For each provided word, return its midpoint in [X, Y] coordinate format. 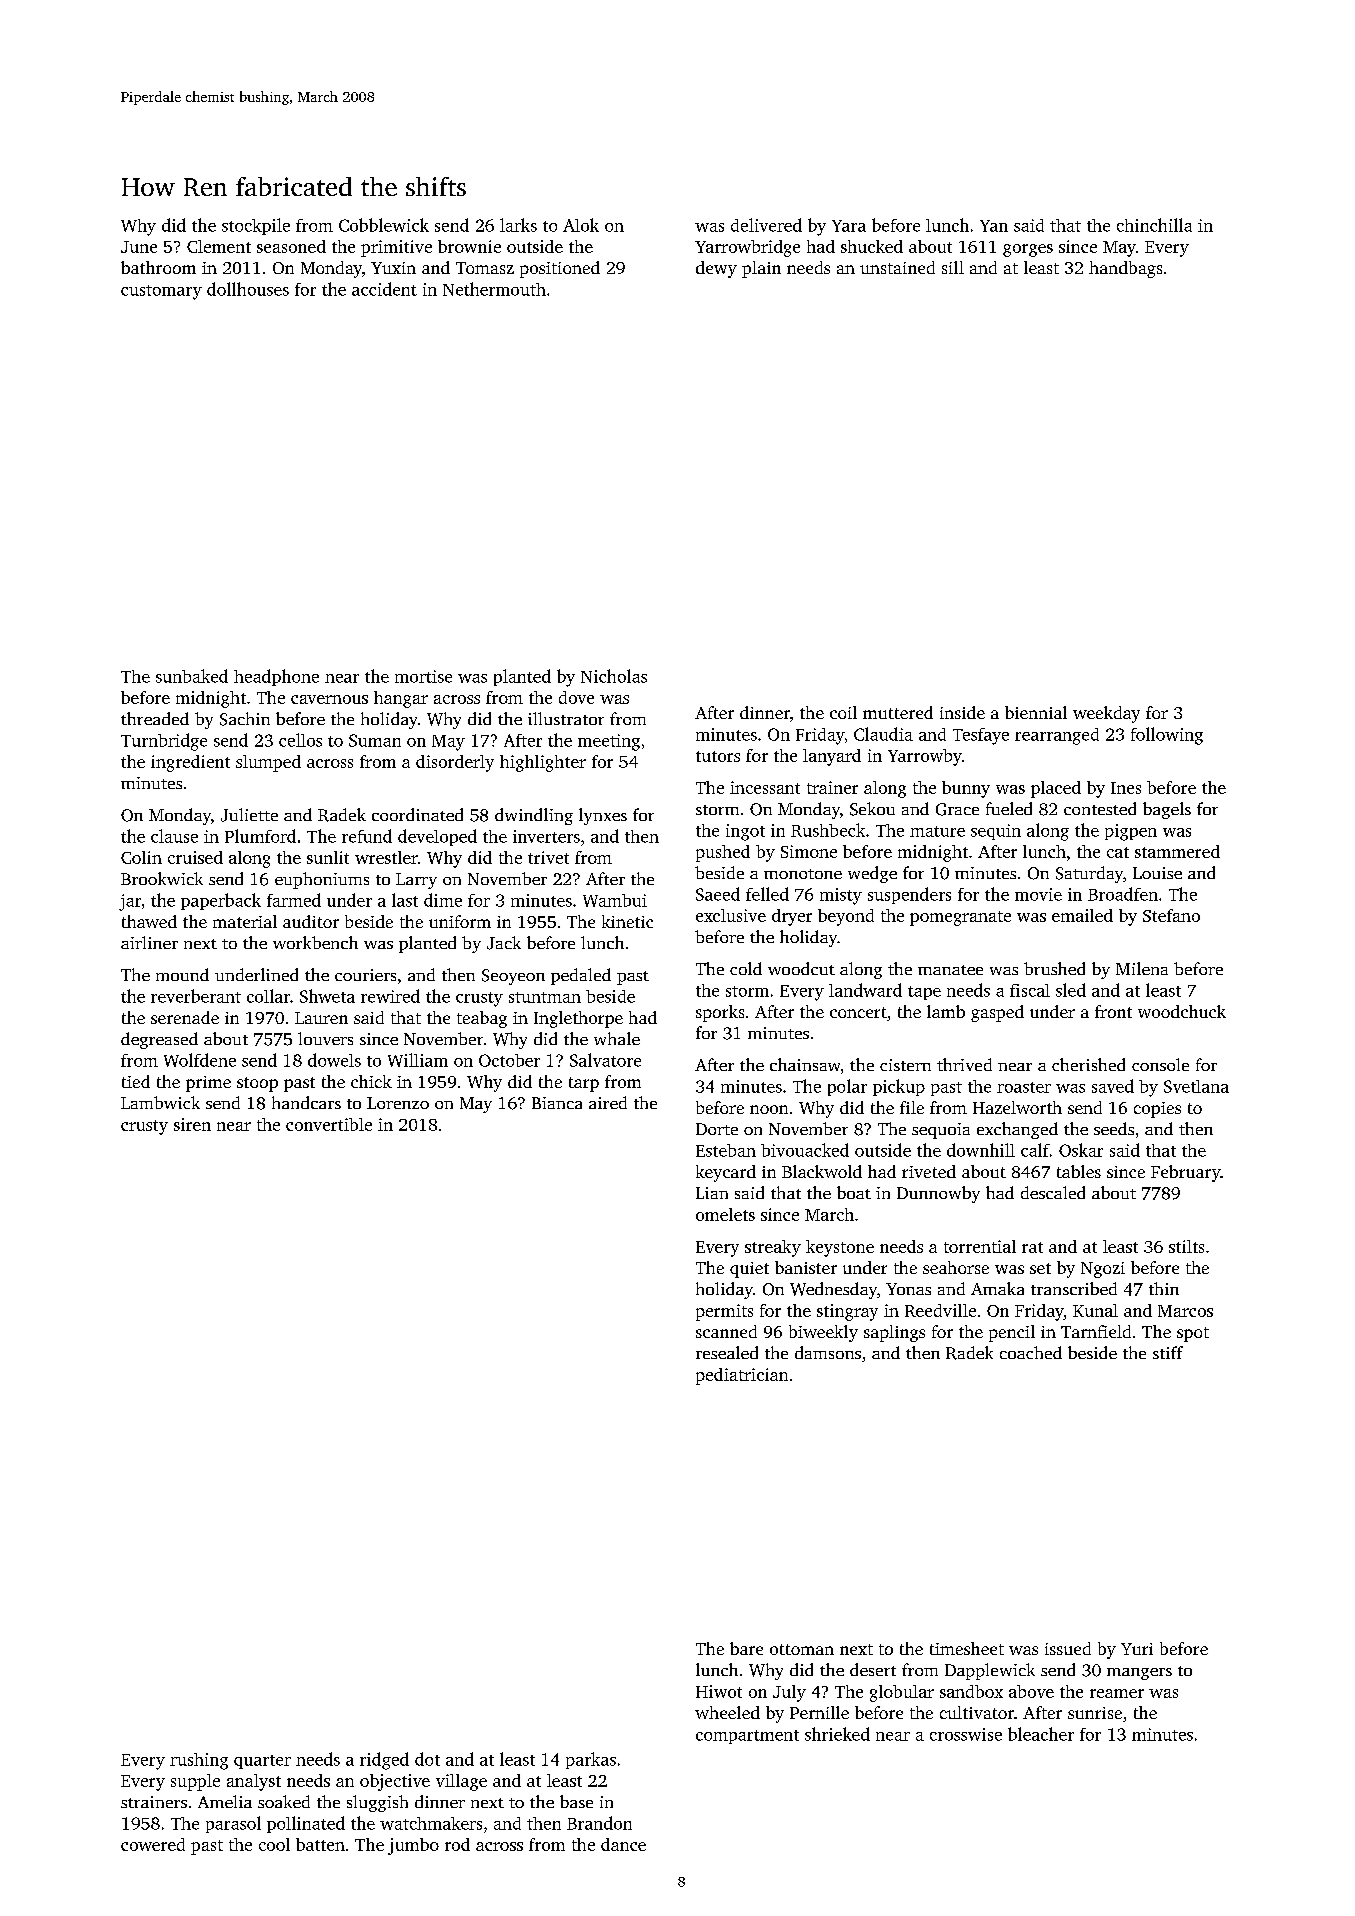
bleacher [1041, 1734]
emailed [1082, 915]
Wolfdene [200, 1060]
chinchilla [1154, 225]
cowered [153, 1844]
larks [518, 225]
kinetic [627, 921]
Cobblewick [384, 225]
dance [623, 1844]
